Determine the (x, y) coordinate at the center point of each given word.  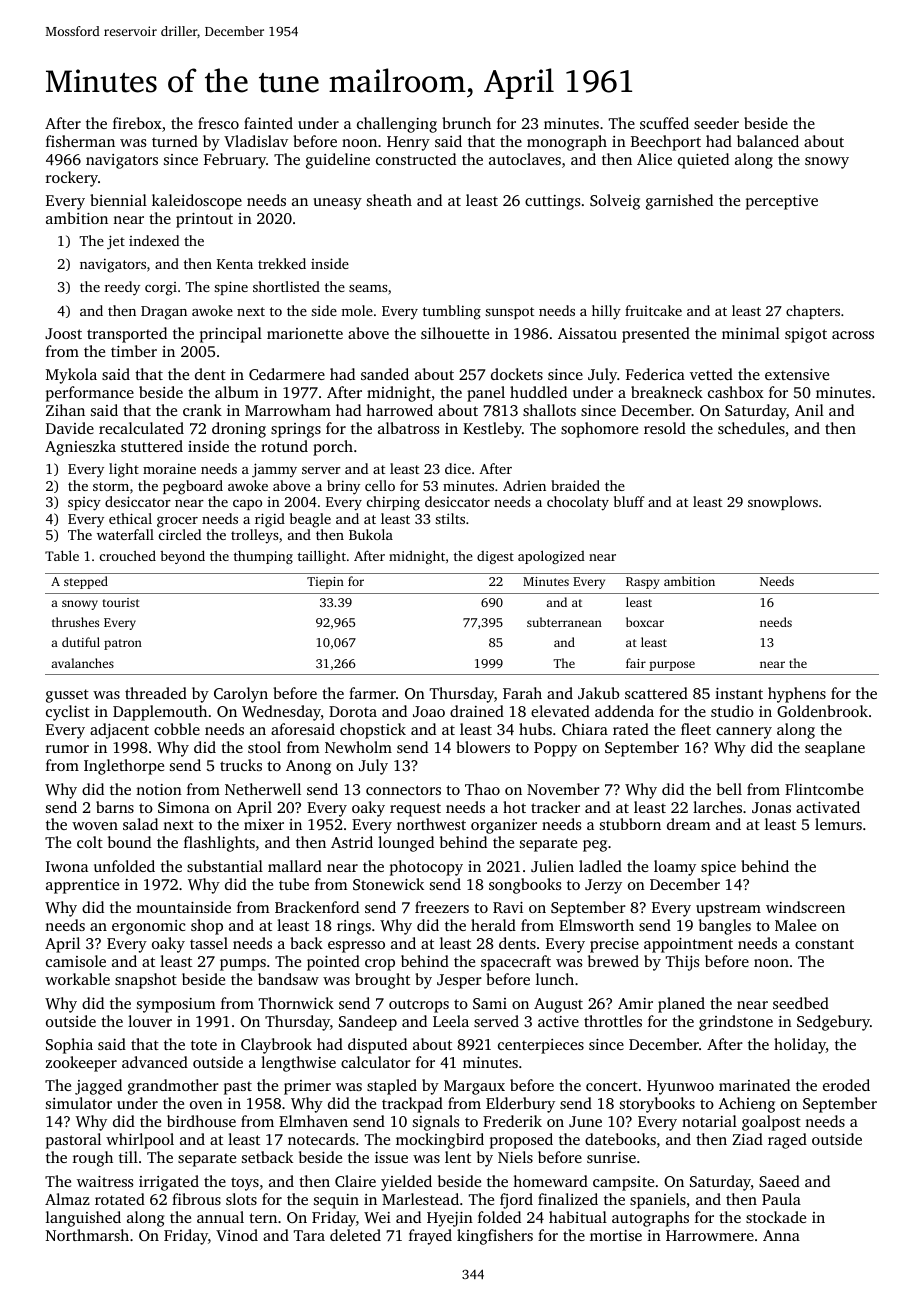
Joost (63, 333)
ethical (130, 518)
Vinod (237, 1235)
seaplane (835, 749)
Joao (429, 711)
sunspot (509, 313)
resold (665, 428)
